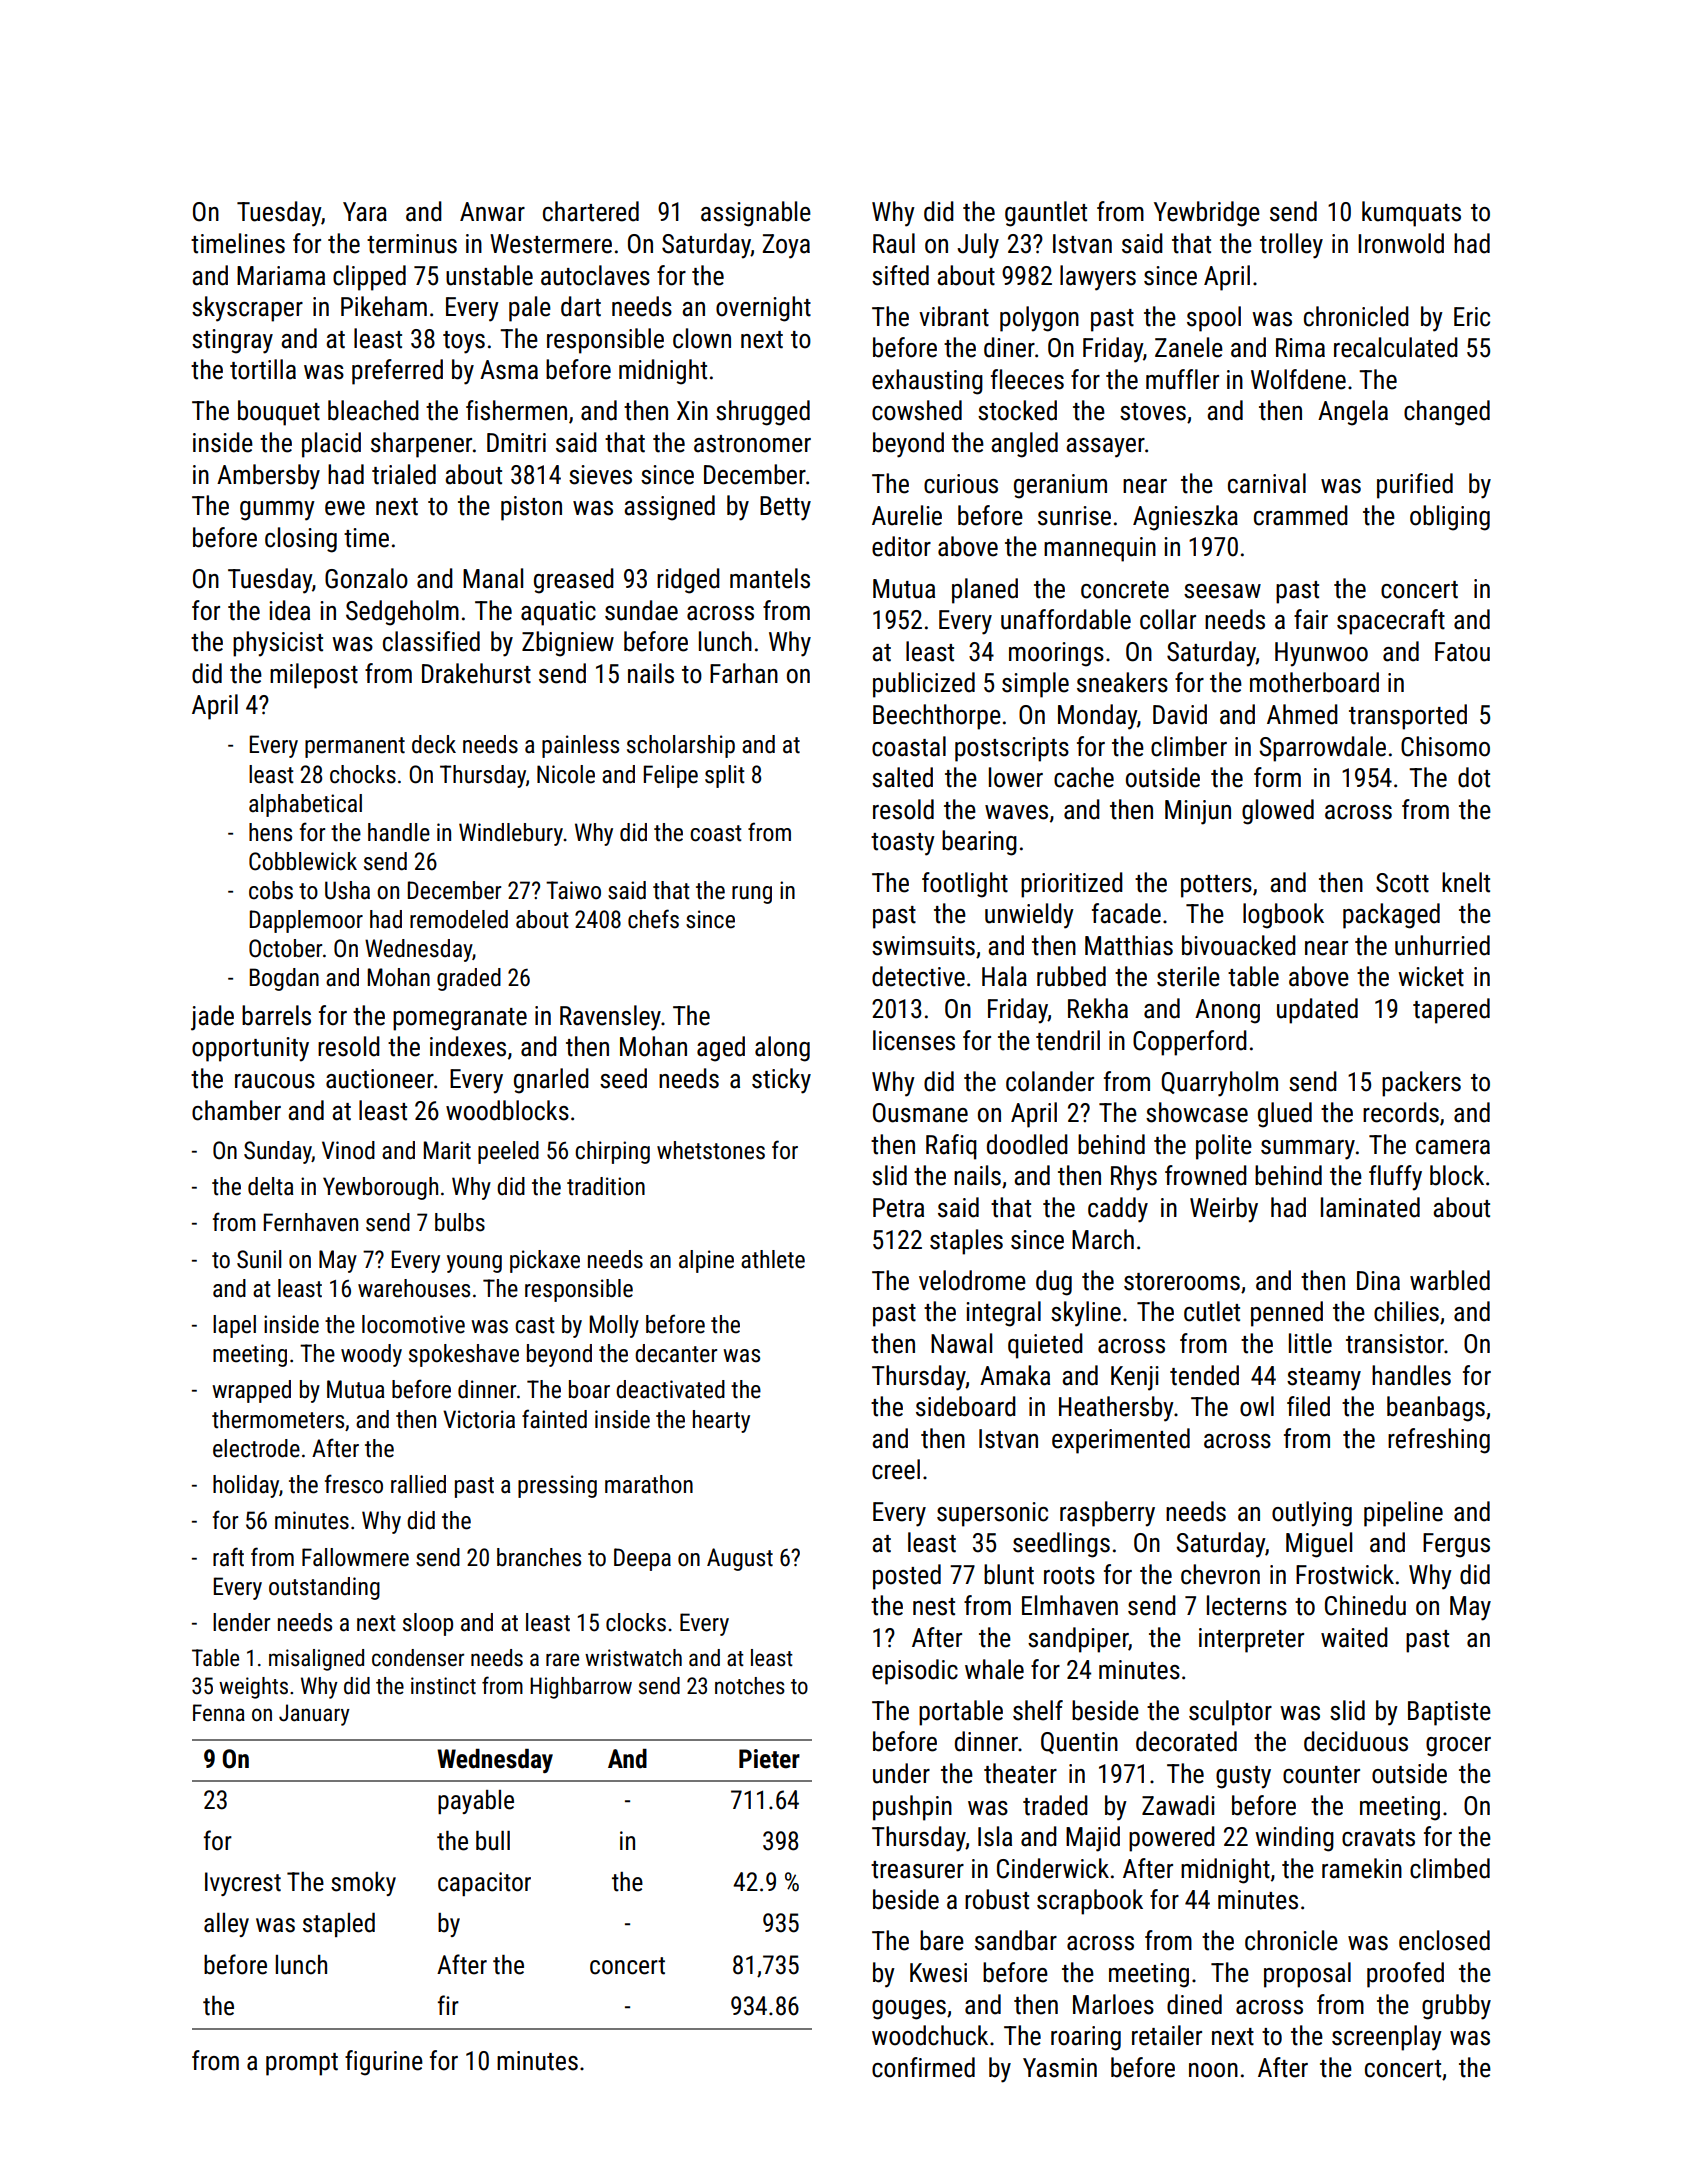 This document has height=2178, width=1683. Describe the element at coordinates (539, 1557) in the document. I see `branches` at that location.
